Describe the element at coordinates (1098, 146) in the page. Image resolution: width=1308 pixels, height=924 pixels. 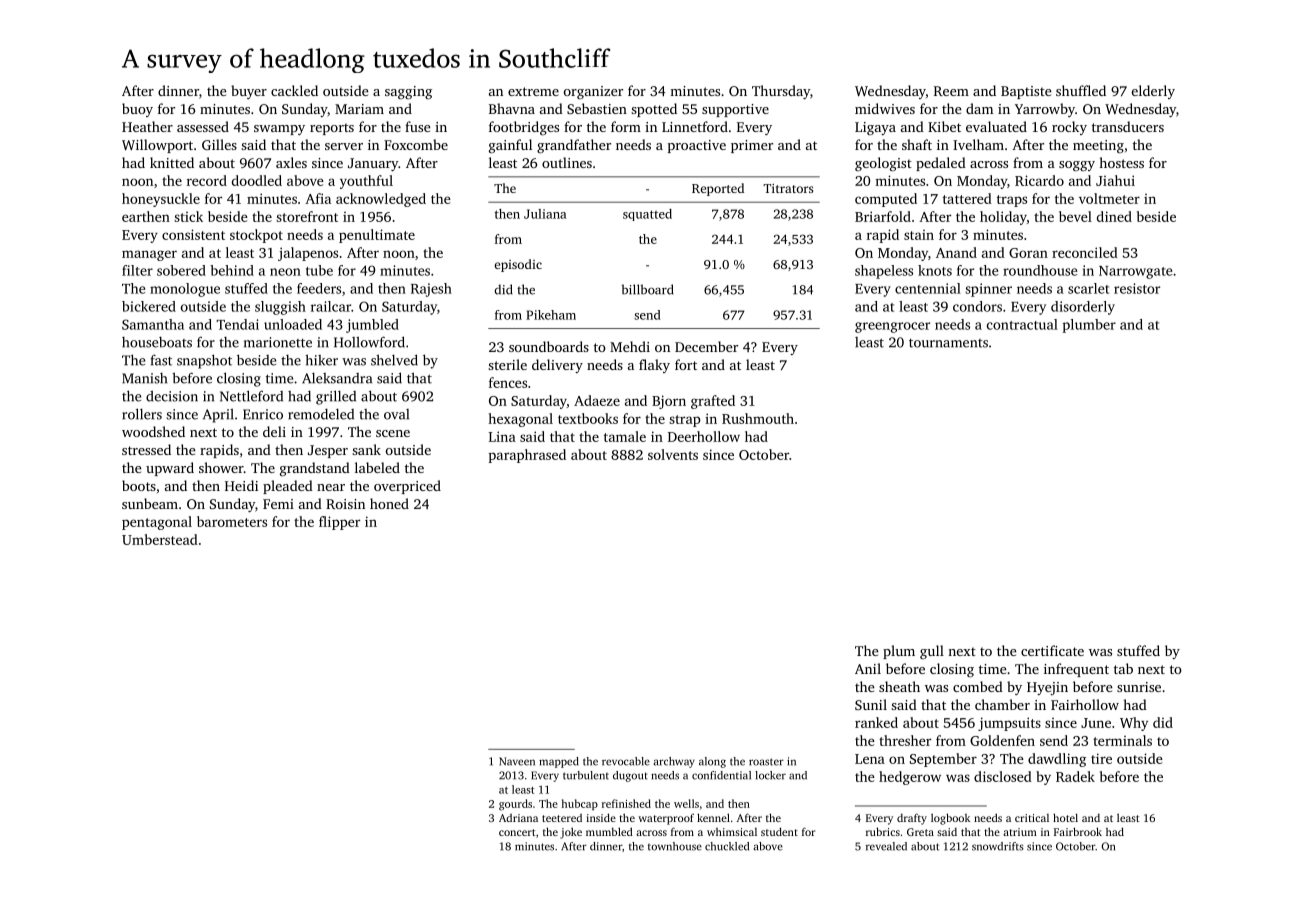
I see `meeting` at that location.
